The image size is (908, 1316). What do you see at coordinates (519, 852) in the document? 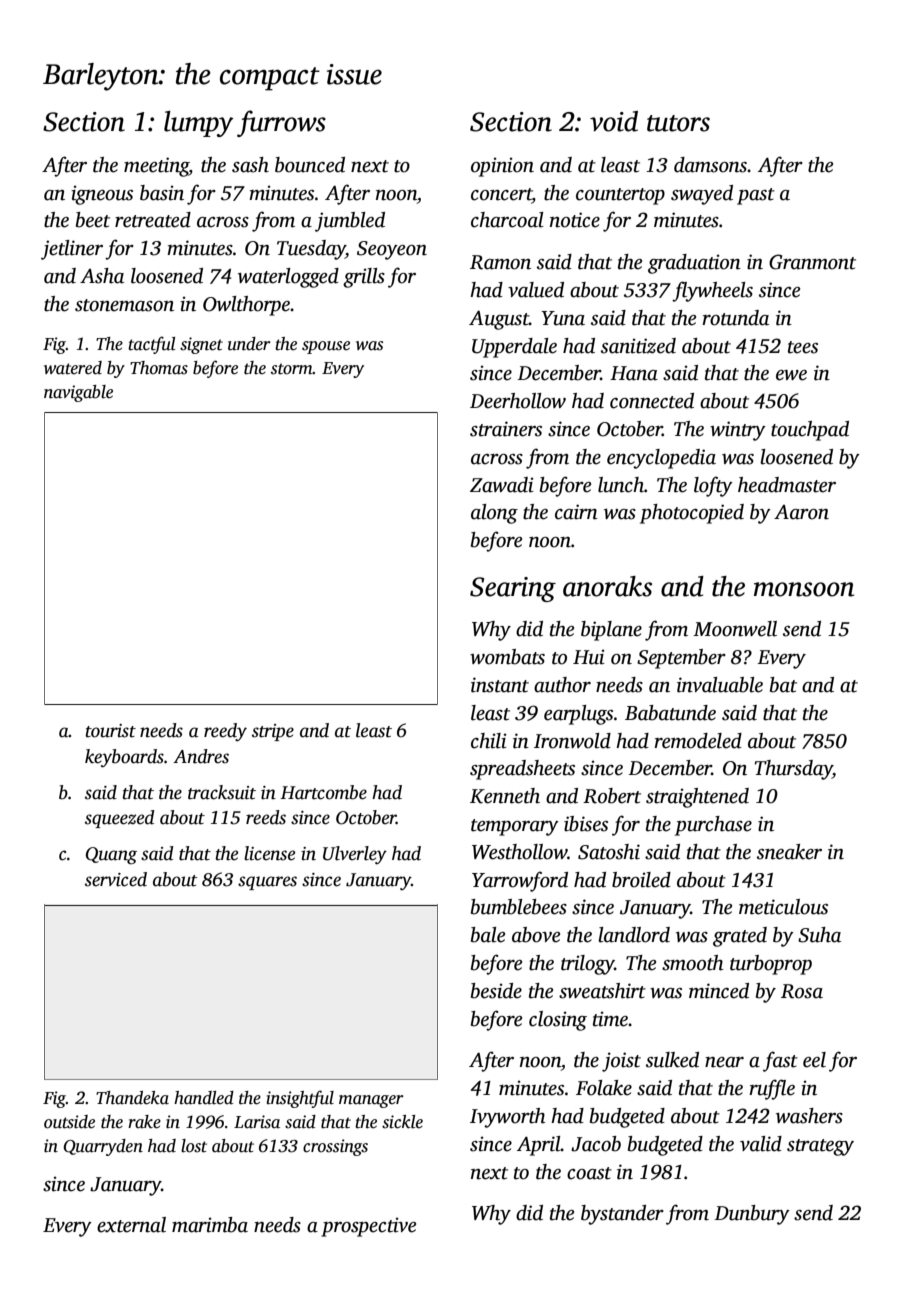
I see `Westhollow` at bounding box center [519, 852].
